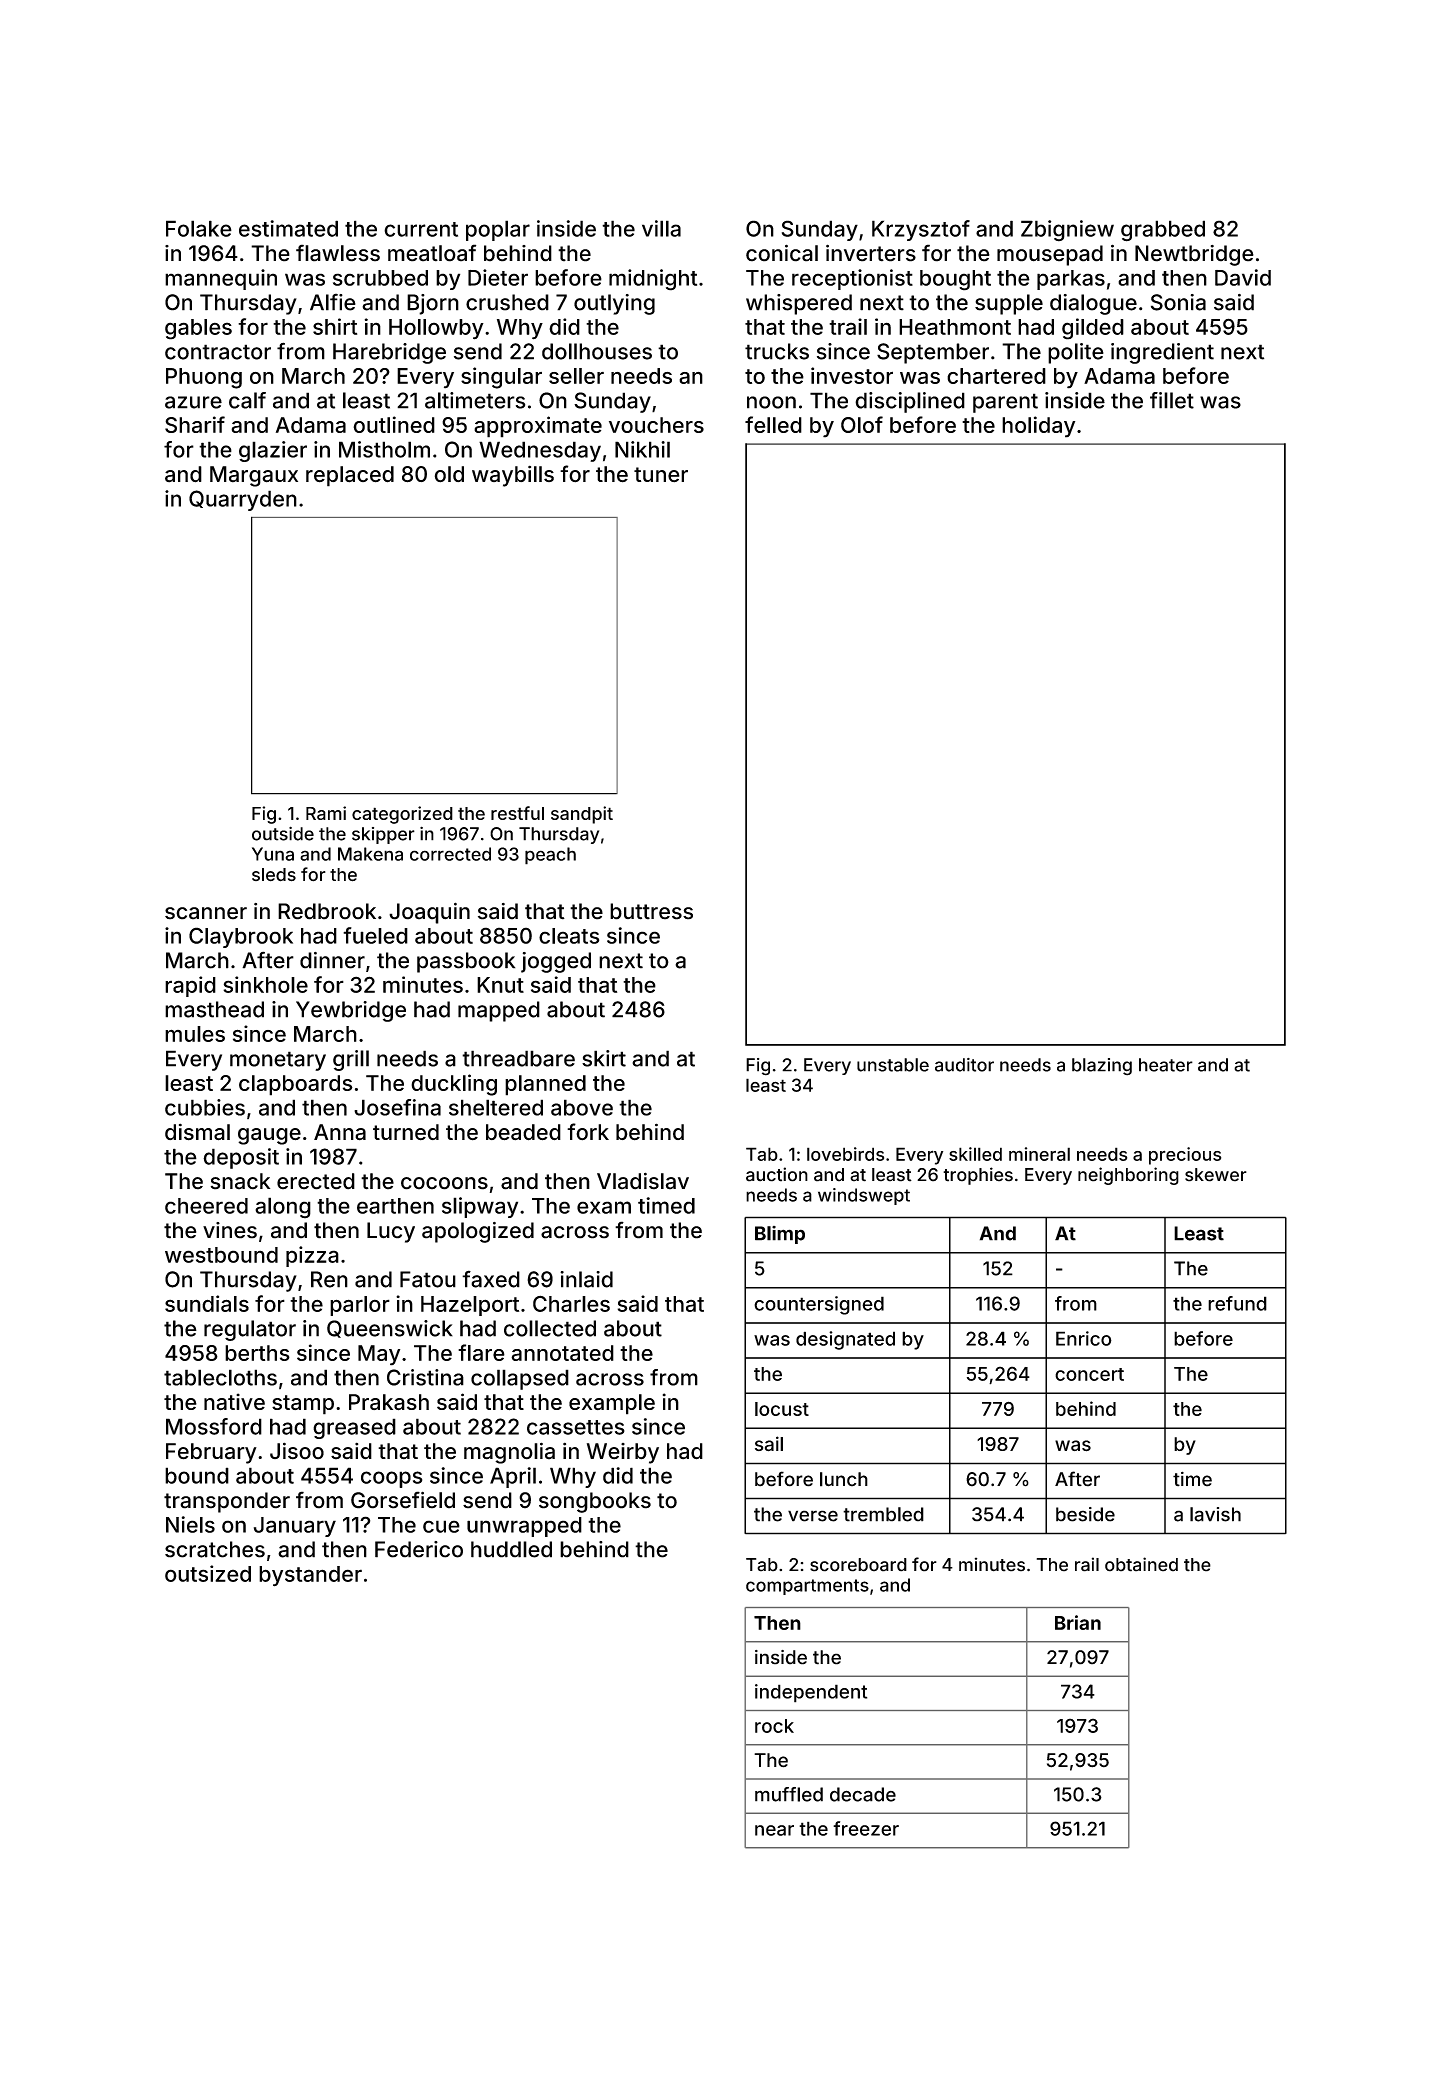 Image resolution: width=1450 pixels, height=2100 pixels. Describe the element at coordinates (278, 1061) in the document. I see `monetary` at that location.
